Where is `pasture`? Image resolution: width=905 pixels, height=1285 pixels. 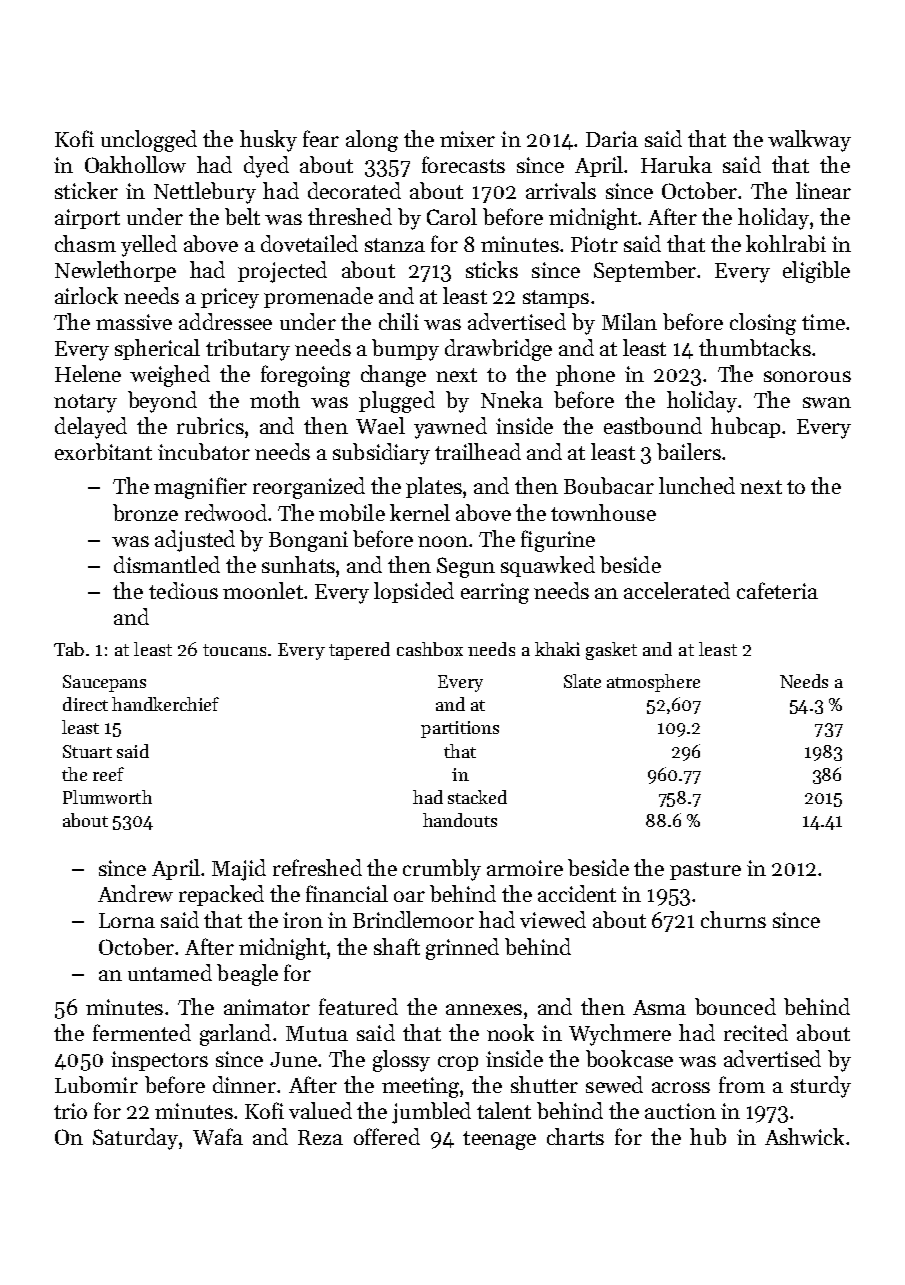 pasture is located at coordinates (705, 871).
